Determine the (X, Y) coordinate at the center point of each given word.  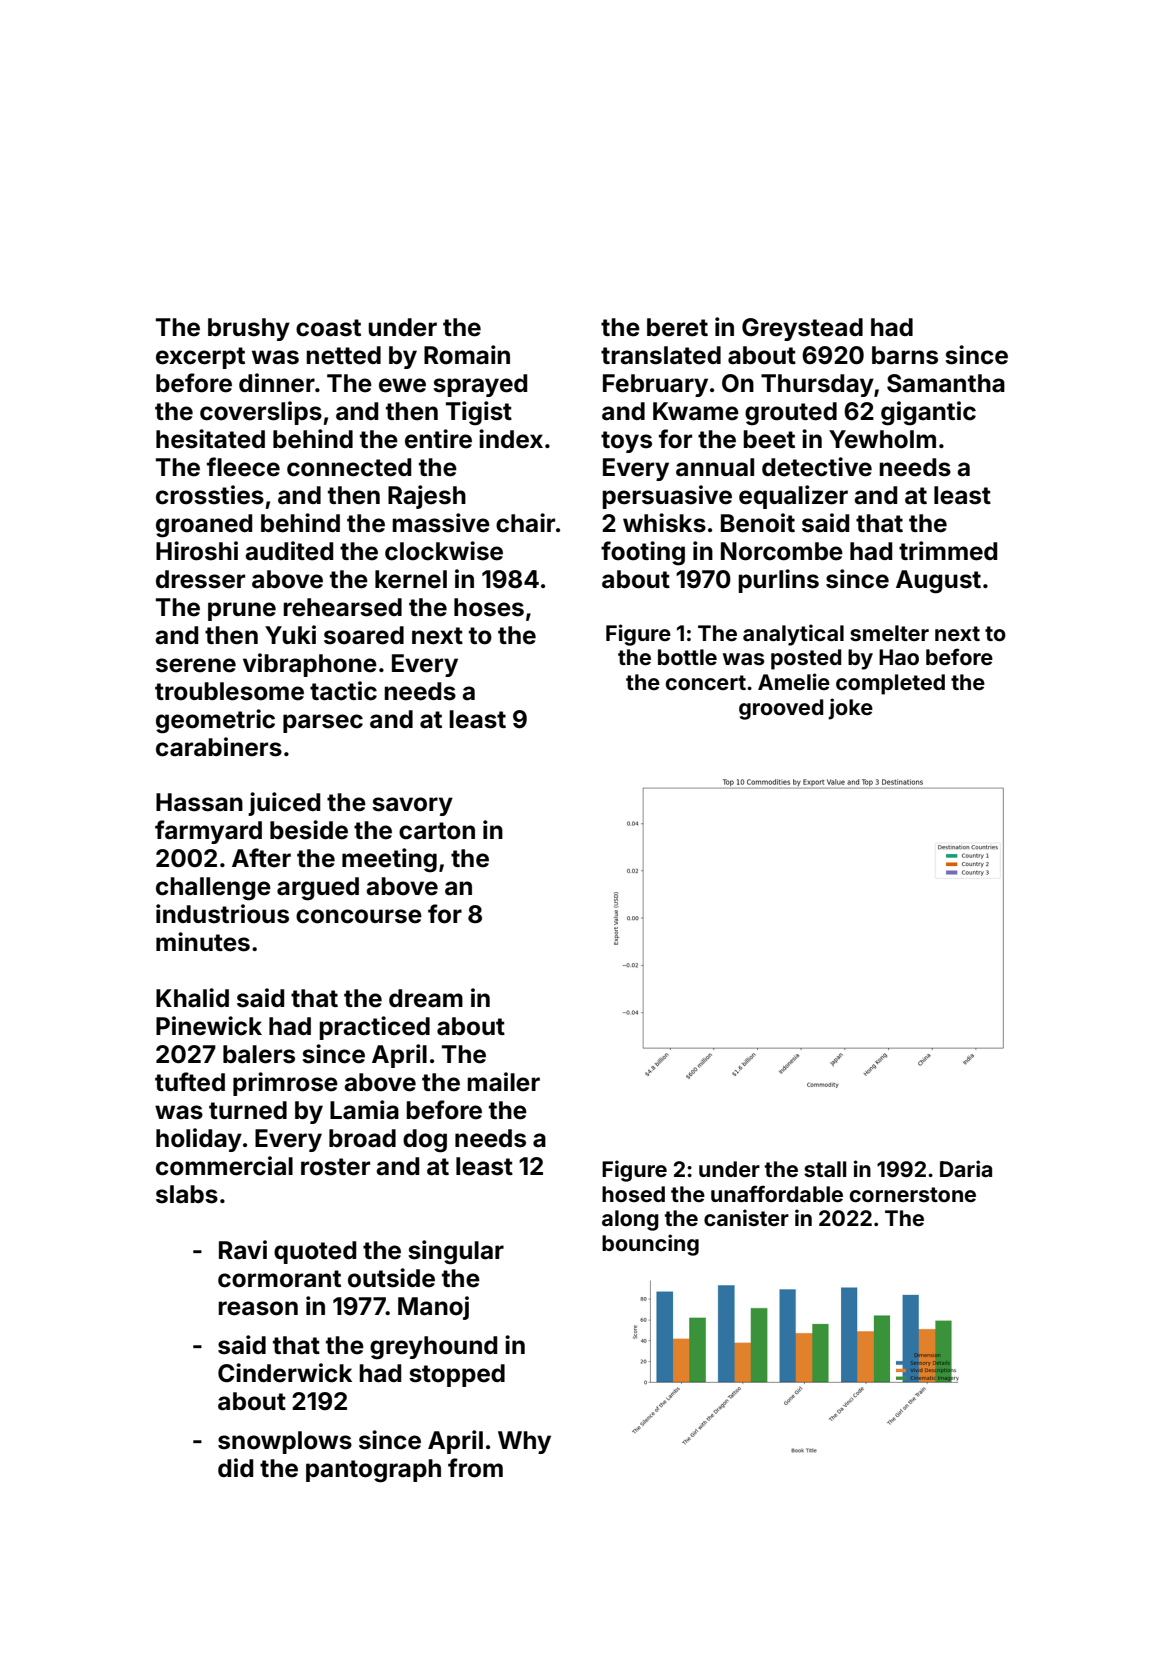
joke (850, 709)
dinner (277, 383)
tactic (343, 691)
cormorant (279, 1279)
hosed (633, 1194)
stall (825, 1169)
